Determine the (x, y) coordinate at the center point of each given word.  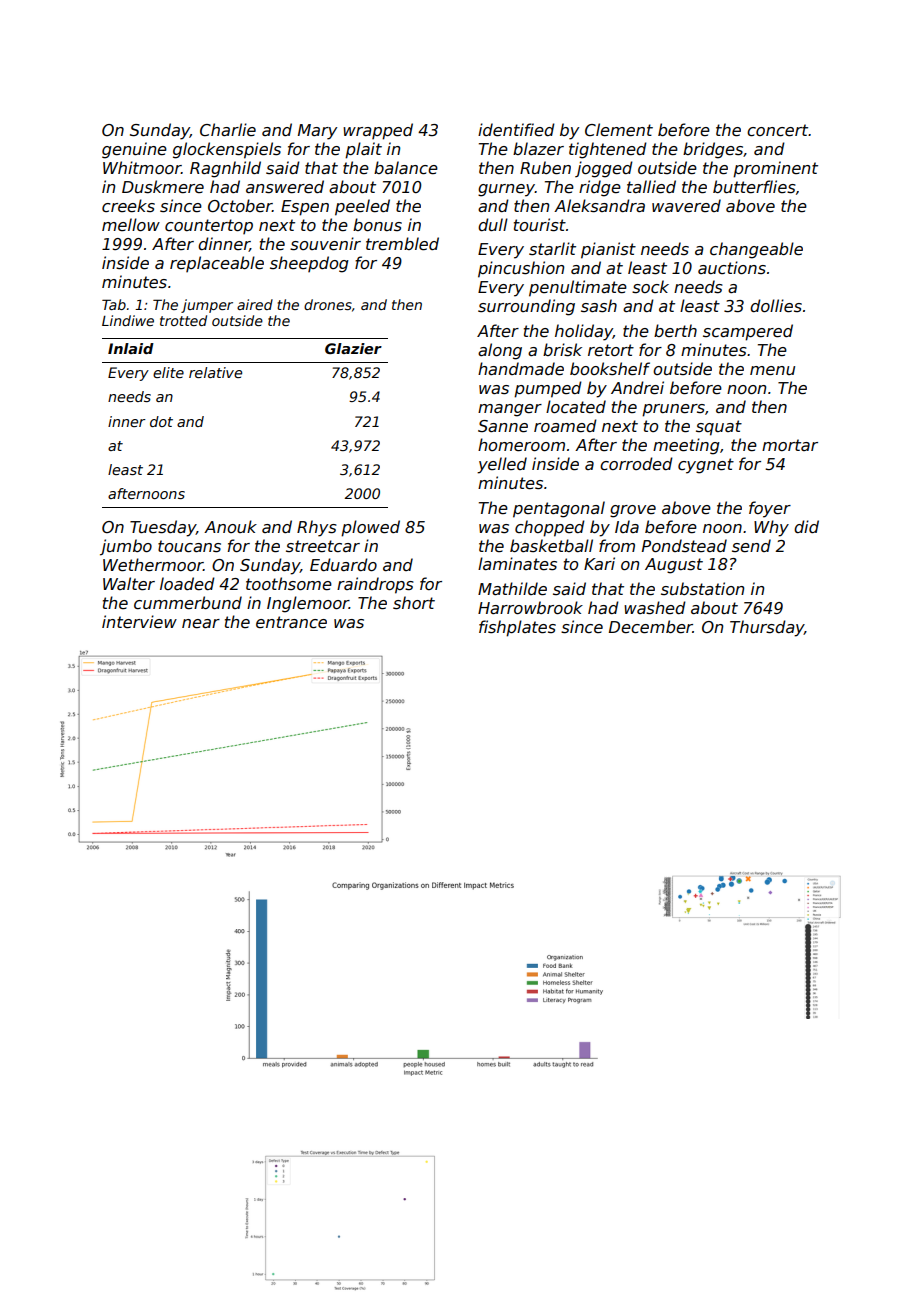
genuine (134, 150)
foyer (770, 509)
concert (778, 130)
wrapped (378, 131)
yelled (502, 465)
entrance (291, 622)
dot (161, 421)
